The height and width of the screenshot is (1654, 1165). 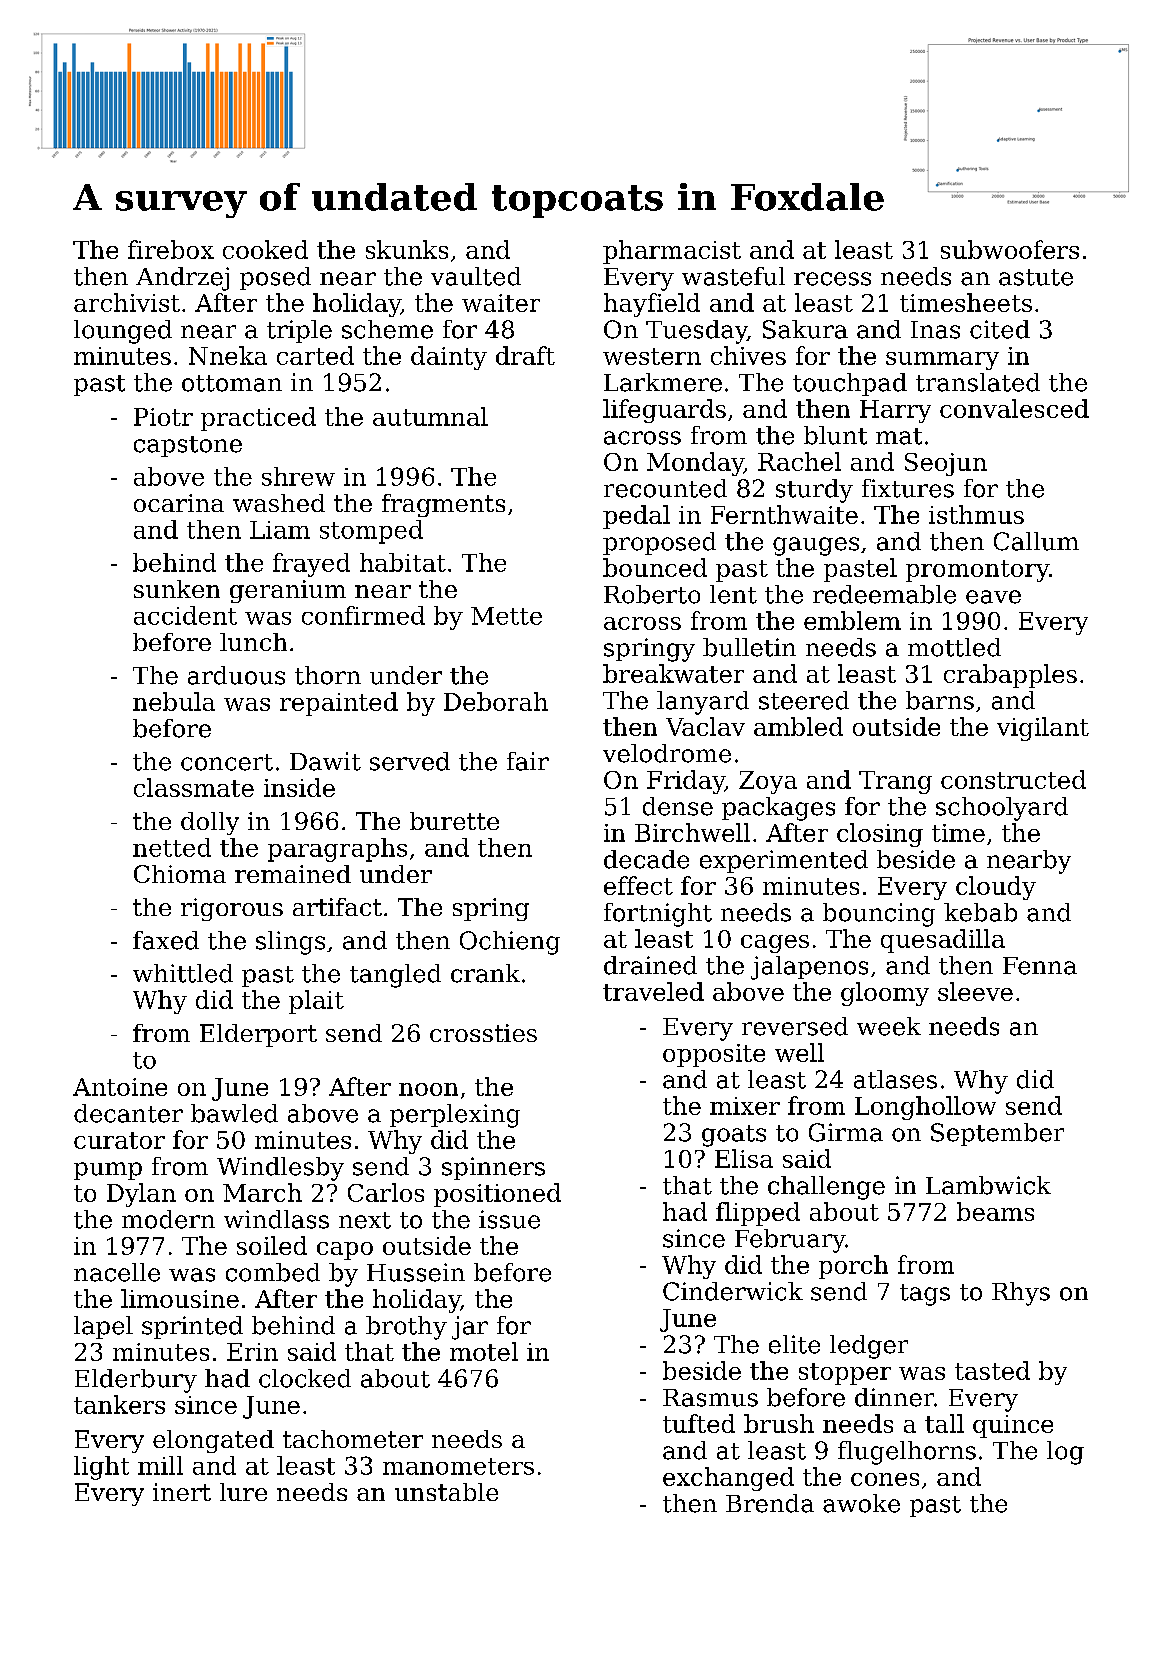 What do you see at coordinates (276, 1219) in the screenshot?
I see `windlass` at bounding box center [276, 1219].
